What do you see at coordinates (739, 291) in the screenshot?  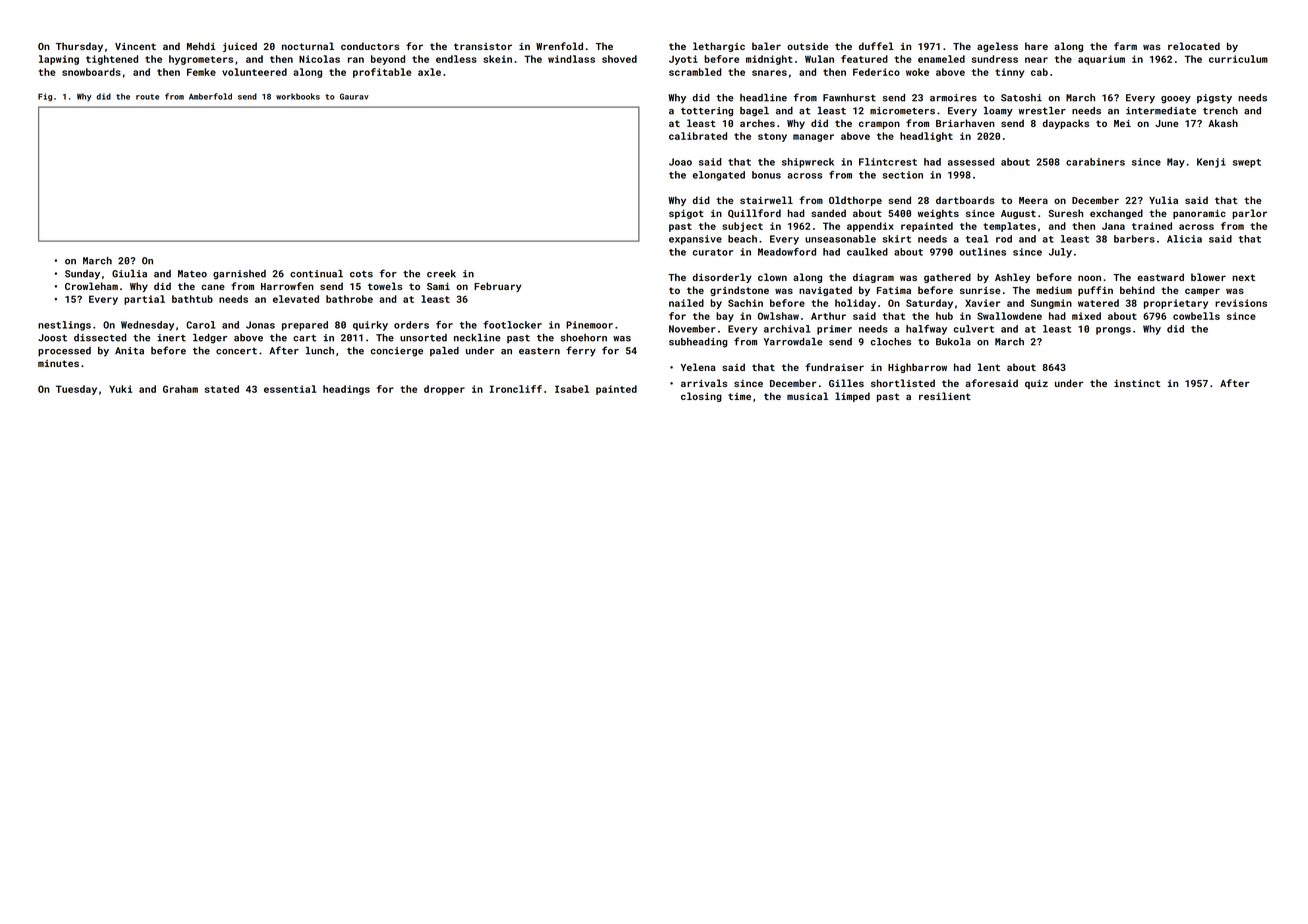 I see `grindstone` at bounding box center [739, 291].
